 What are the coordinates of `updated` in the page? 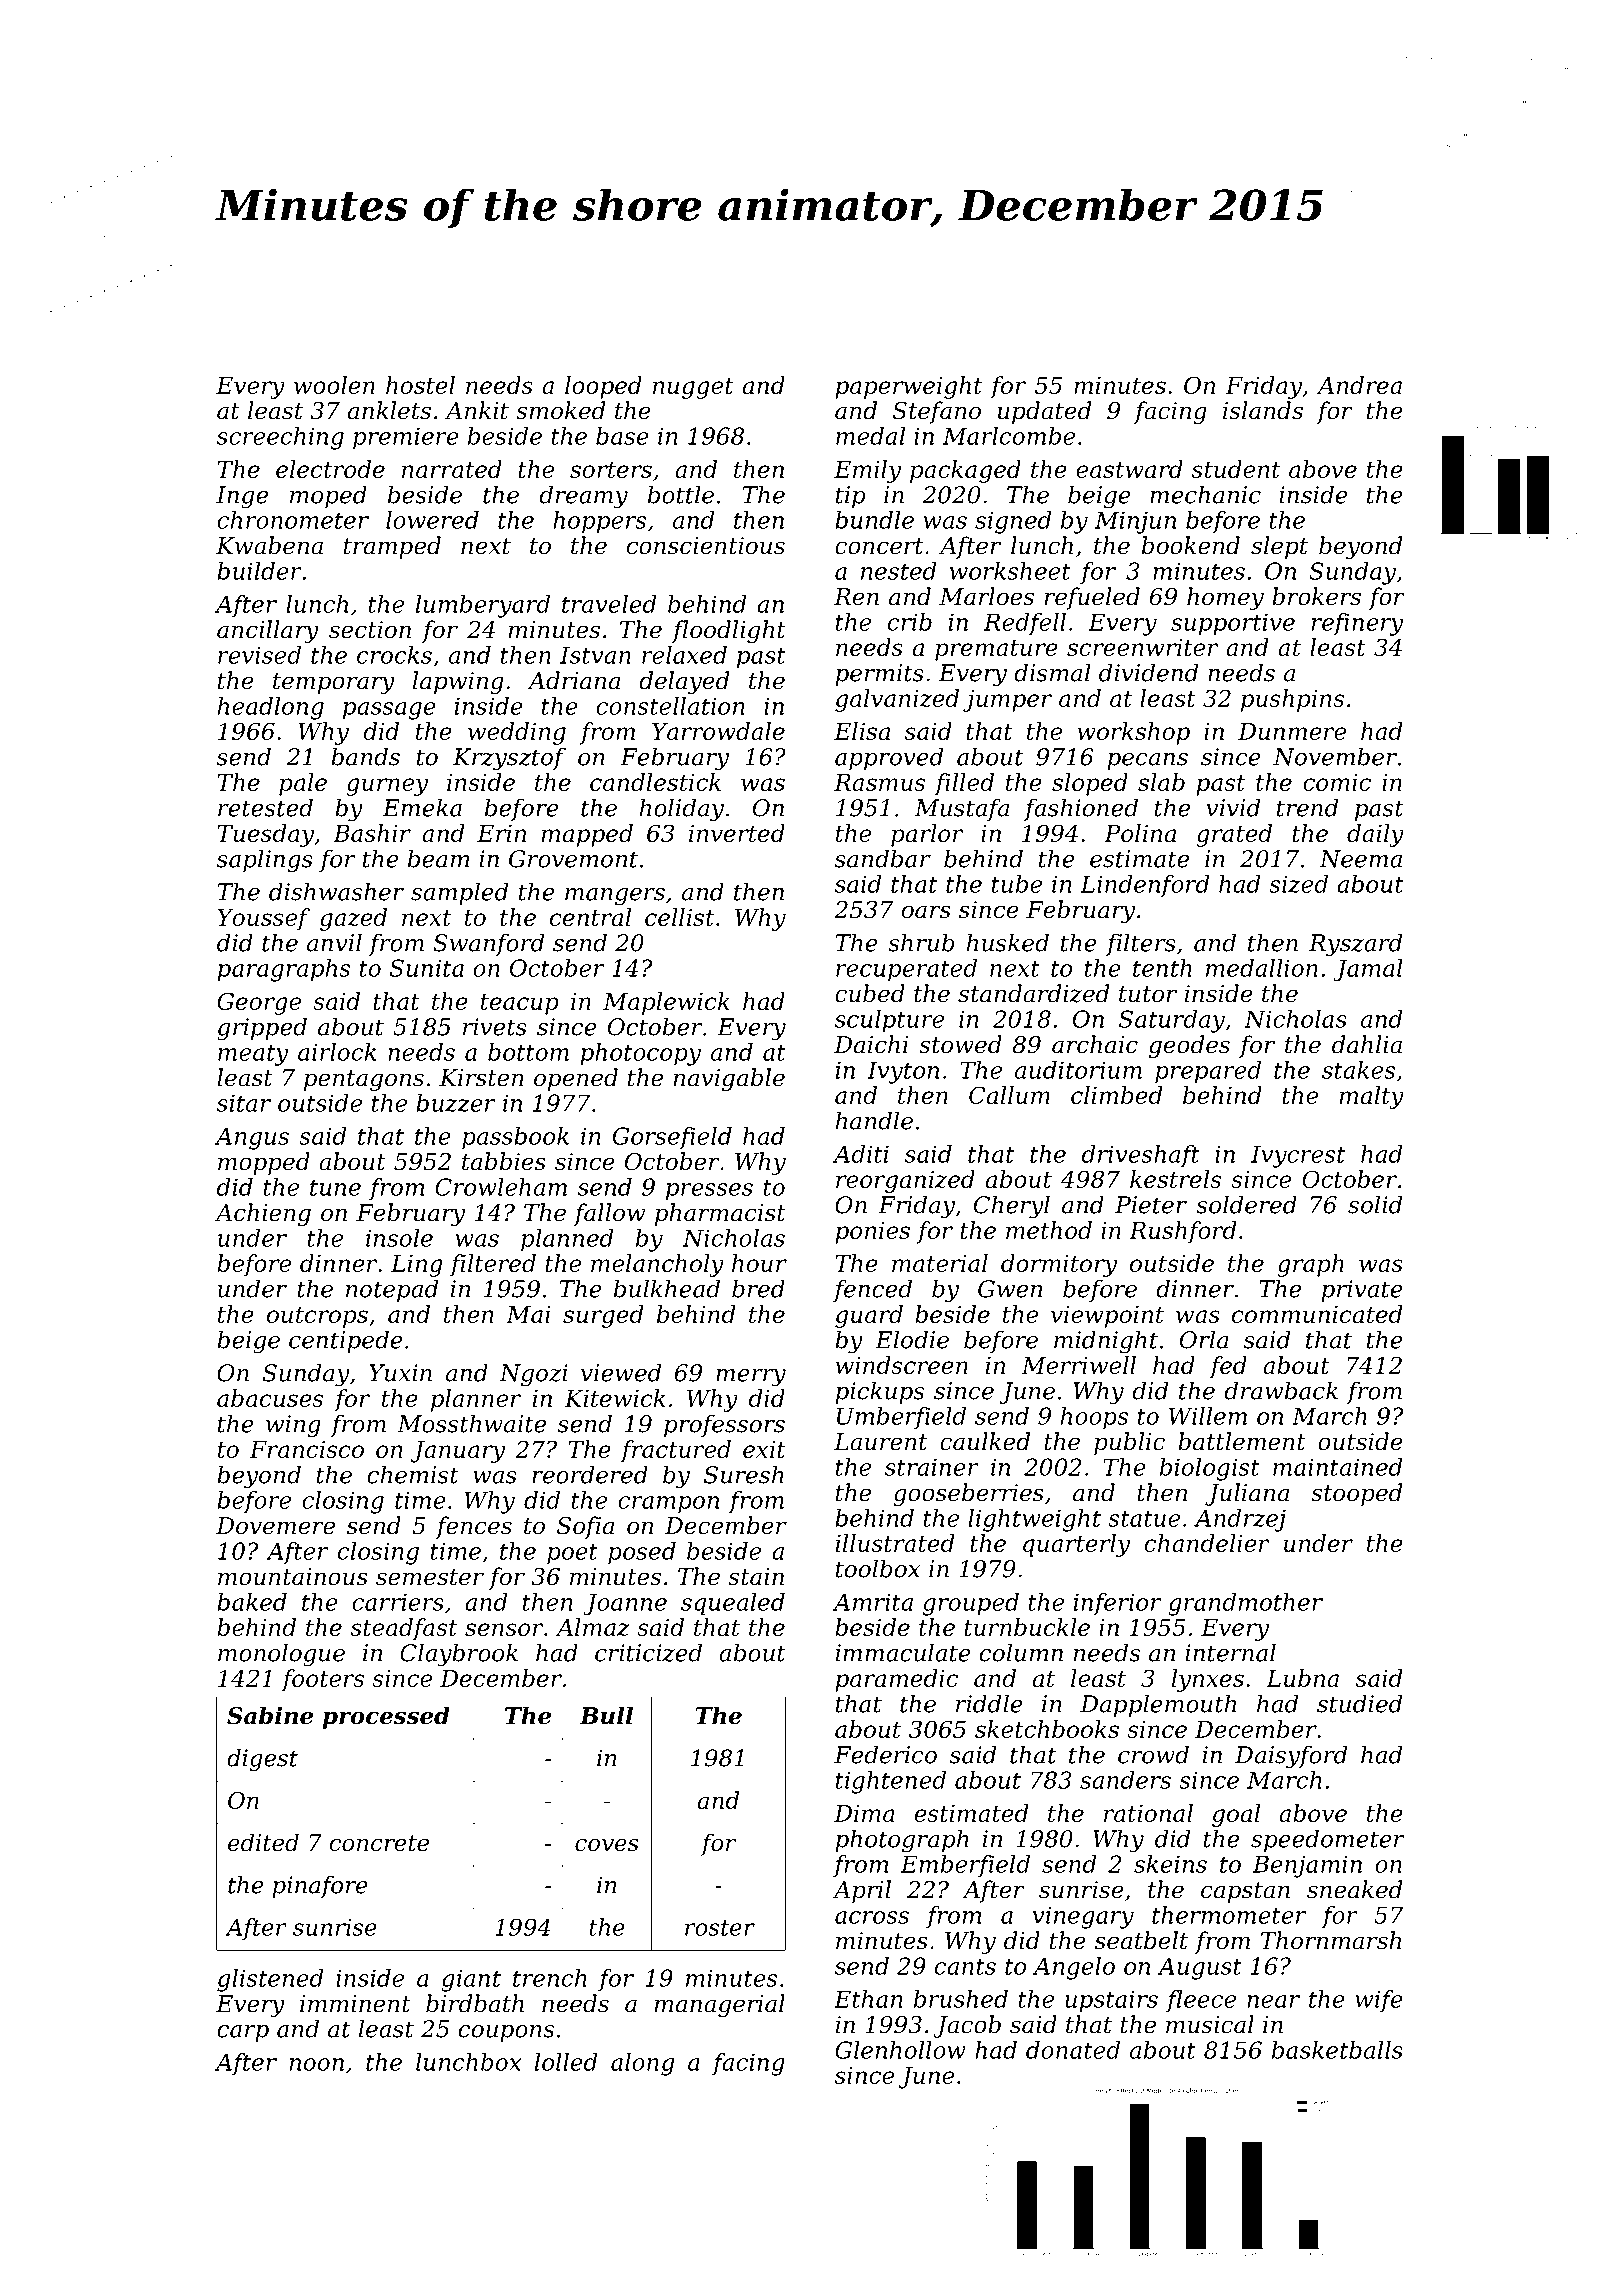 It's located at (1044, 412).
